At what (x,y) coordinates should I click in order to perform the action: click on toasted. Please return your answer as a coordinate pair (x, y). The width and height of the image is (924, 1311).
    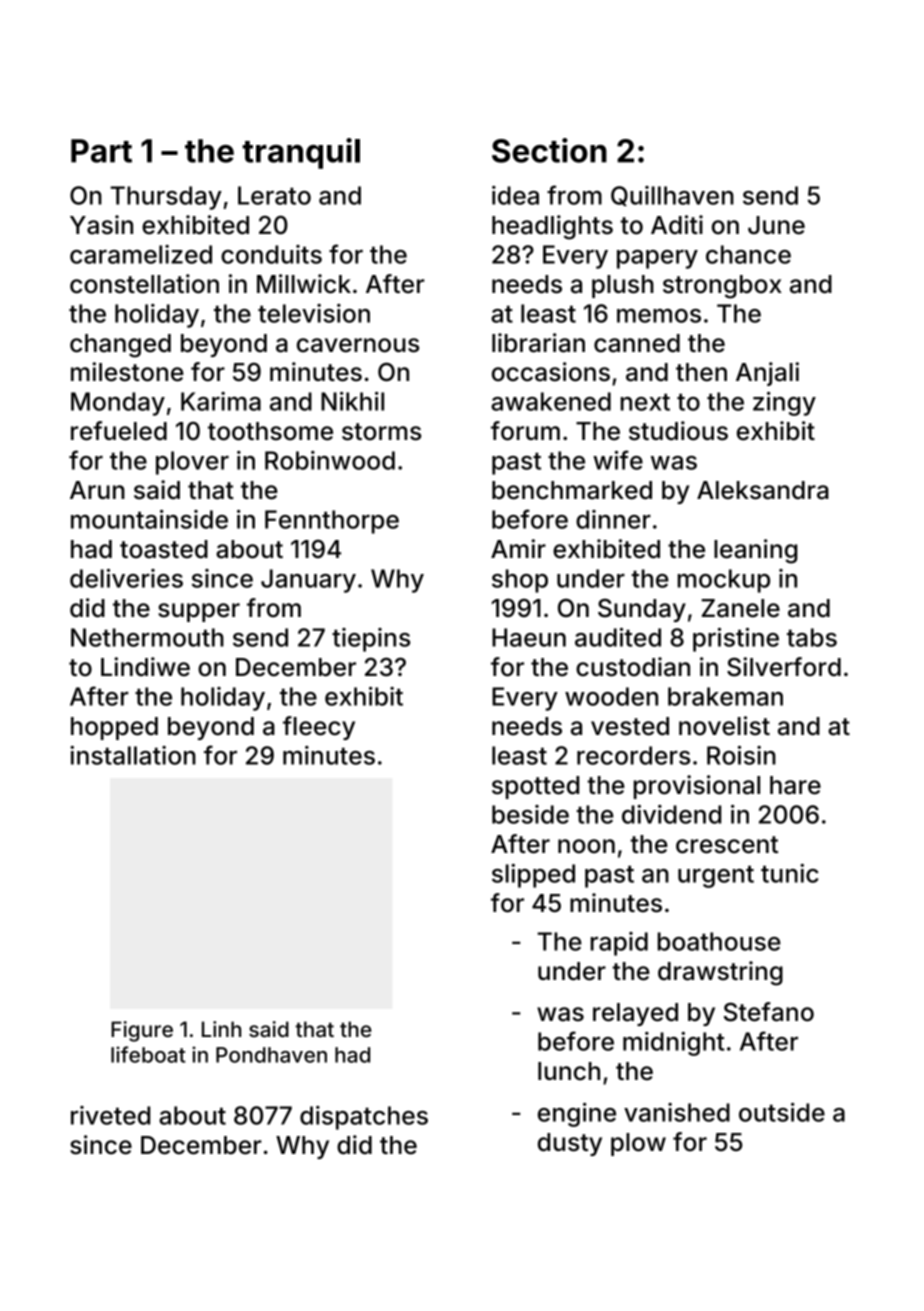
    Looking at the image, I should click on (164, 549).
